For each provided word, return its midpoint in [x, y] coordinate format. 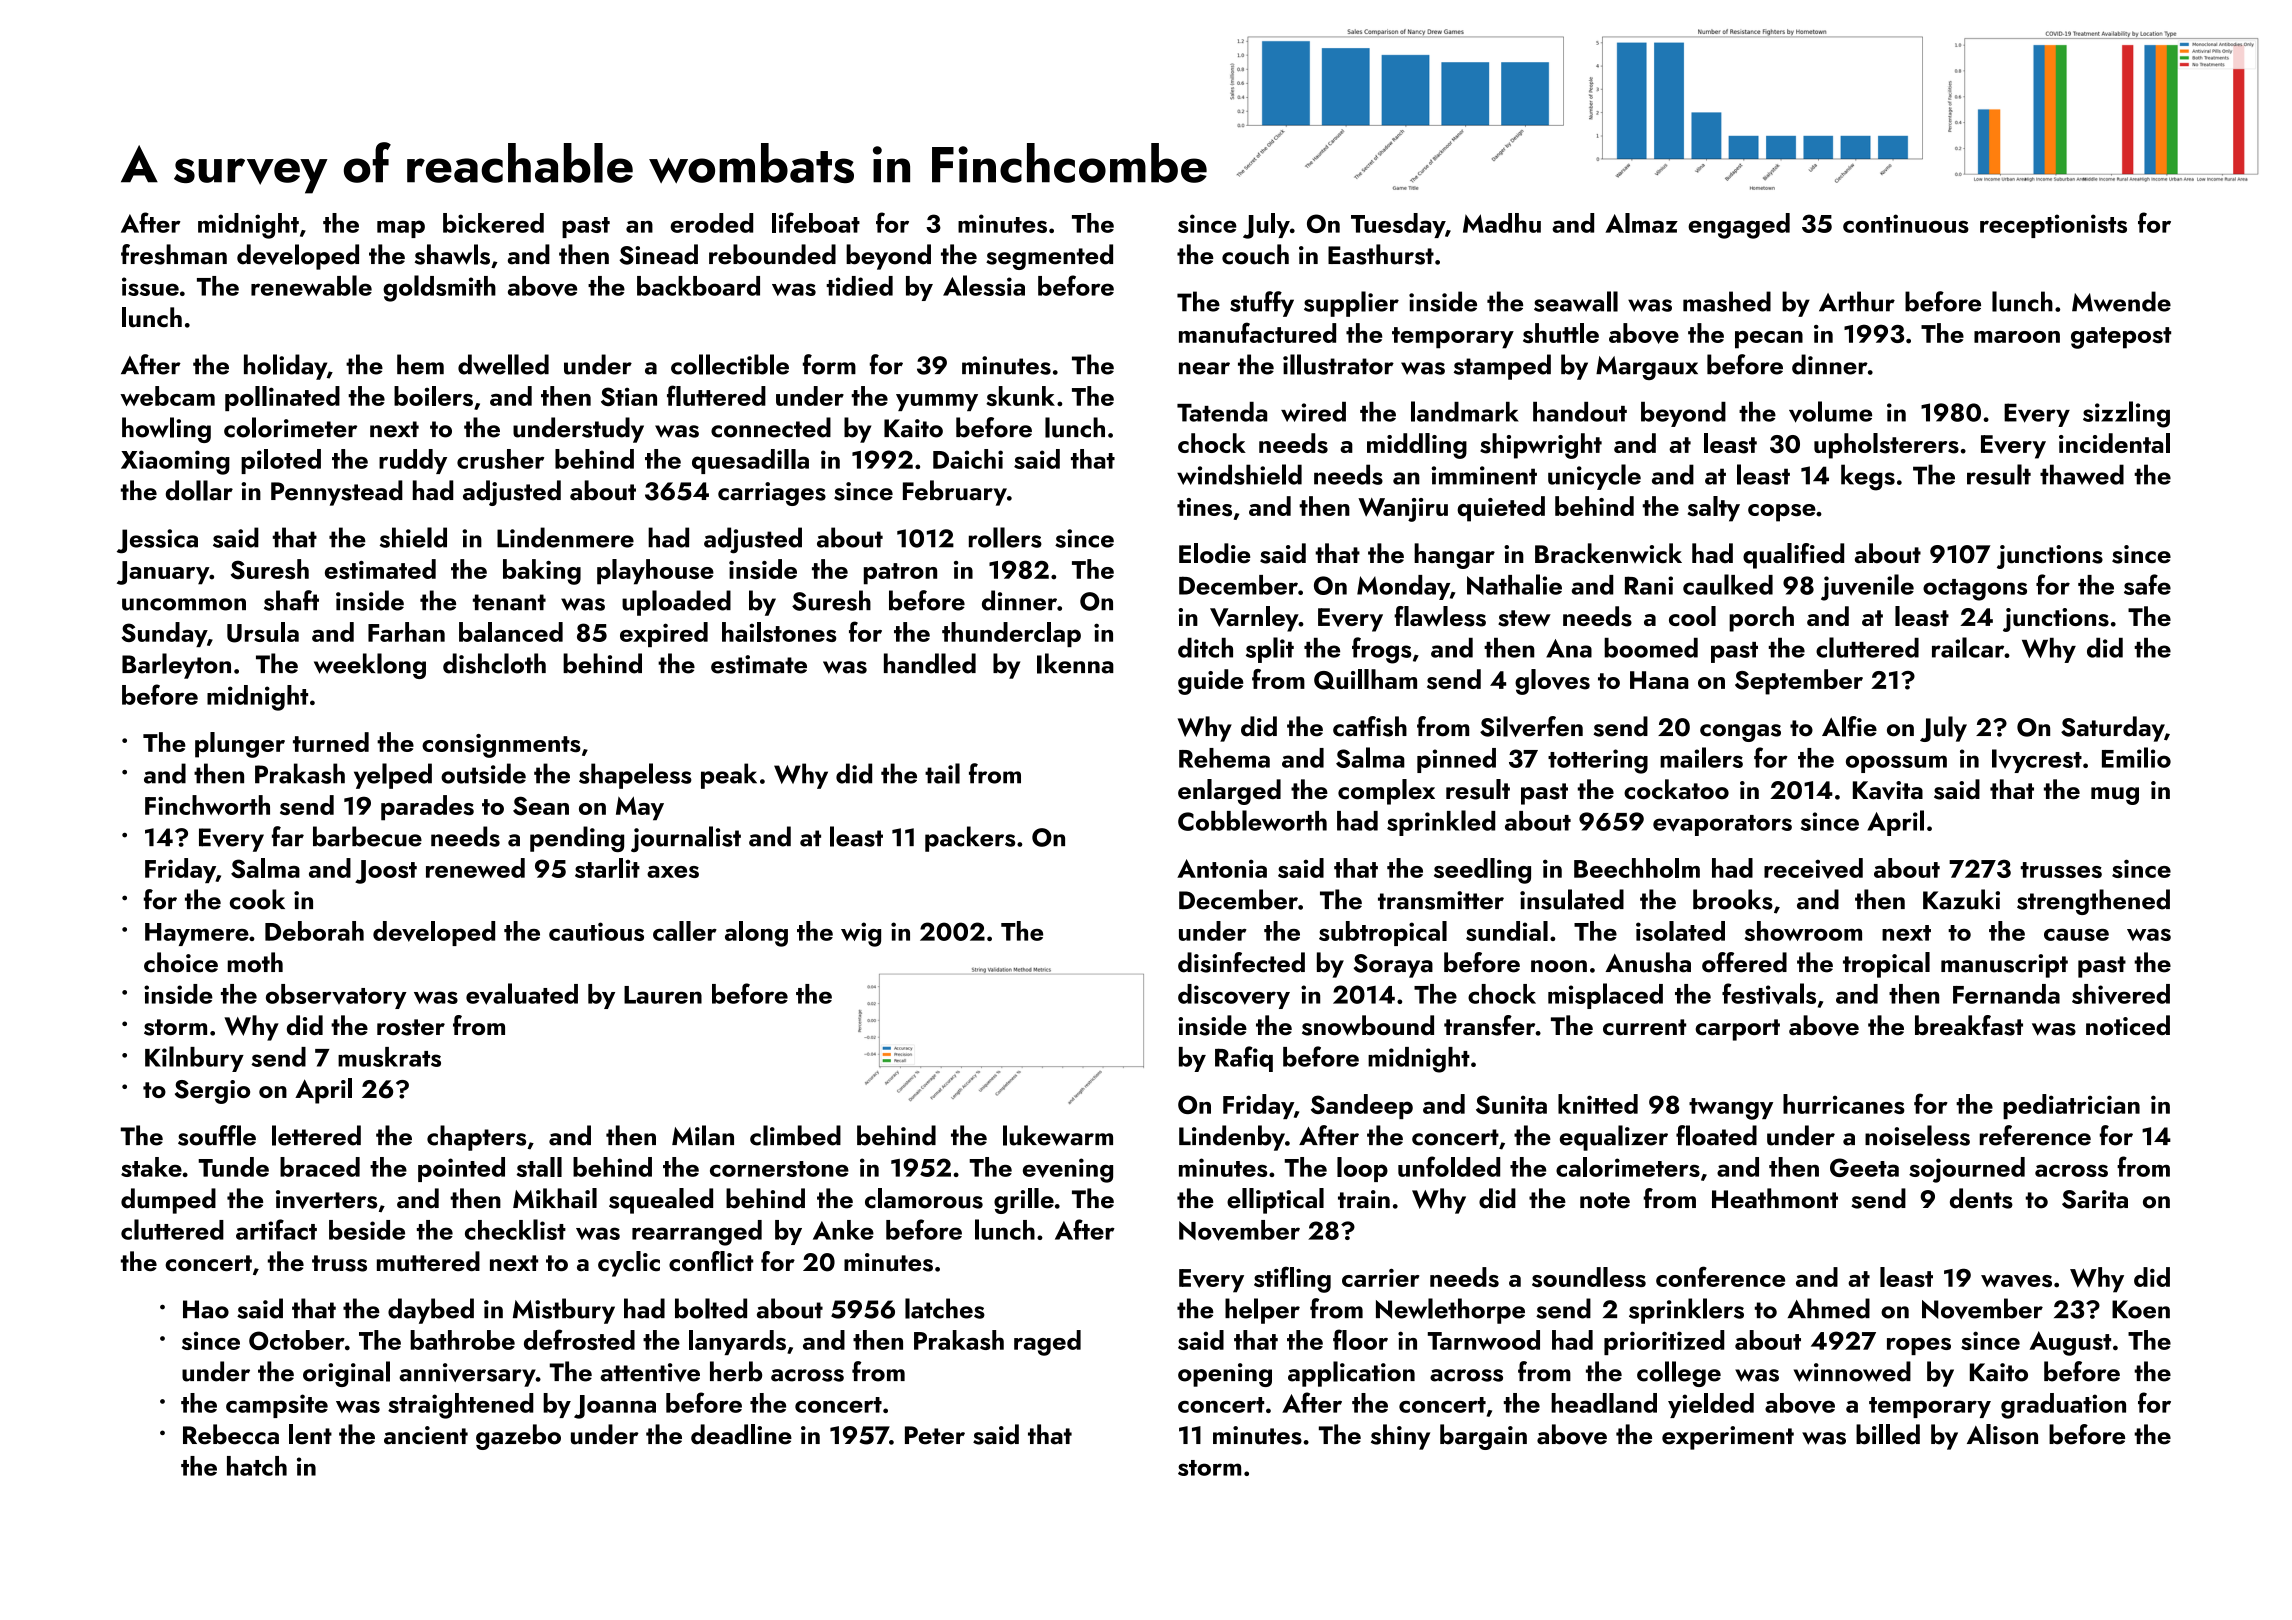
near [1204, 368]
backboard [698, 286]
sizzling [2126, 414]
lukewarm [1058, 1135]
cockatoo [1676, 789]
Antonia [1222, 868]
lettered [316, 1135]
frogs [1381, 650]
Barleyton [176, 666]
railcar [1968, 647]
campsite [277, 1406]
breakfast [1969, 1025]
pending [577, 839]
